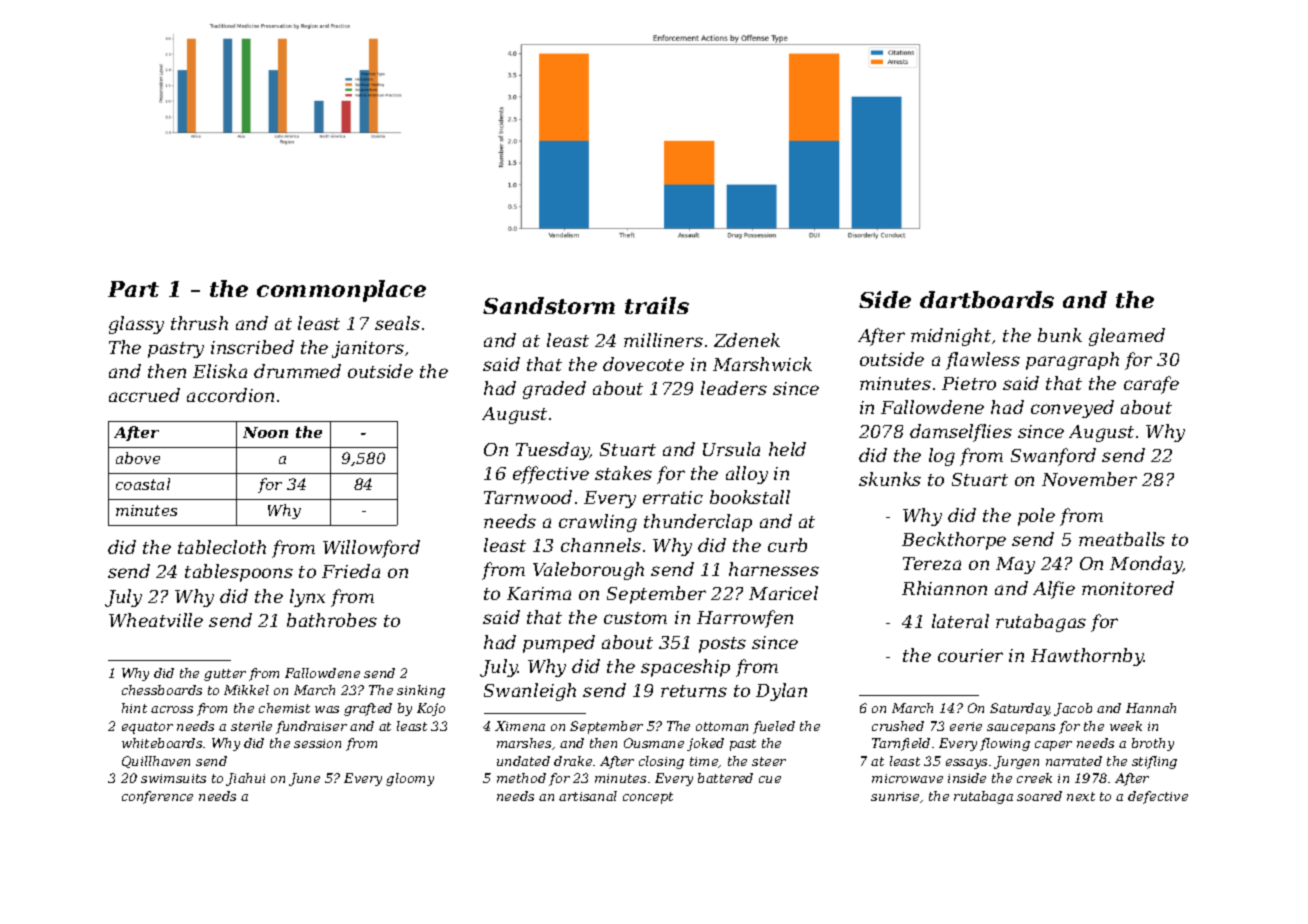 This screenshot has width=1308, height=924. Describe the element at coordinates (747, 340) in the screenshot. I see `Zdenek` at that location.
